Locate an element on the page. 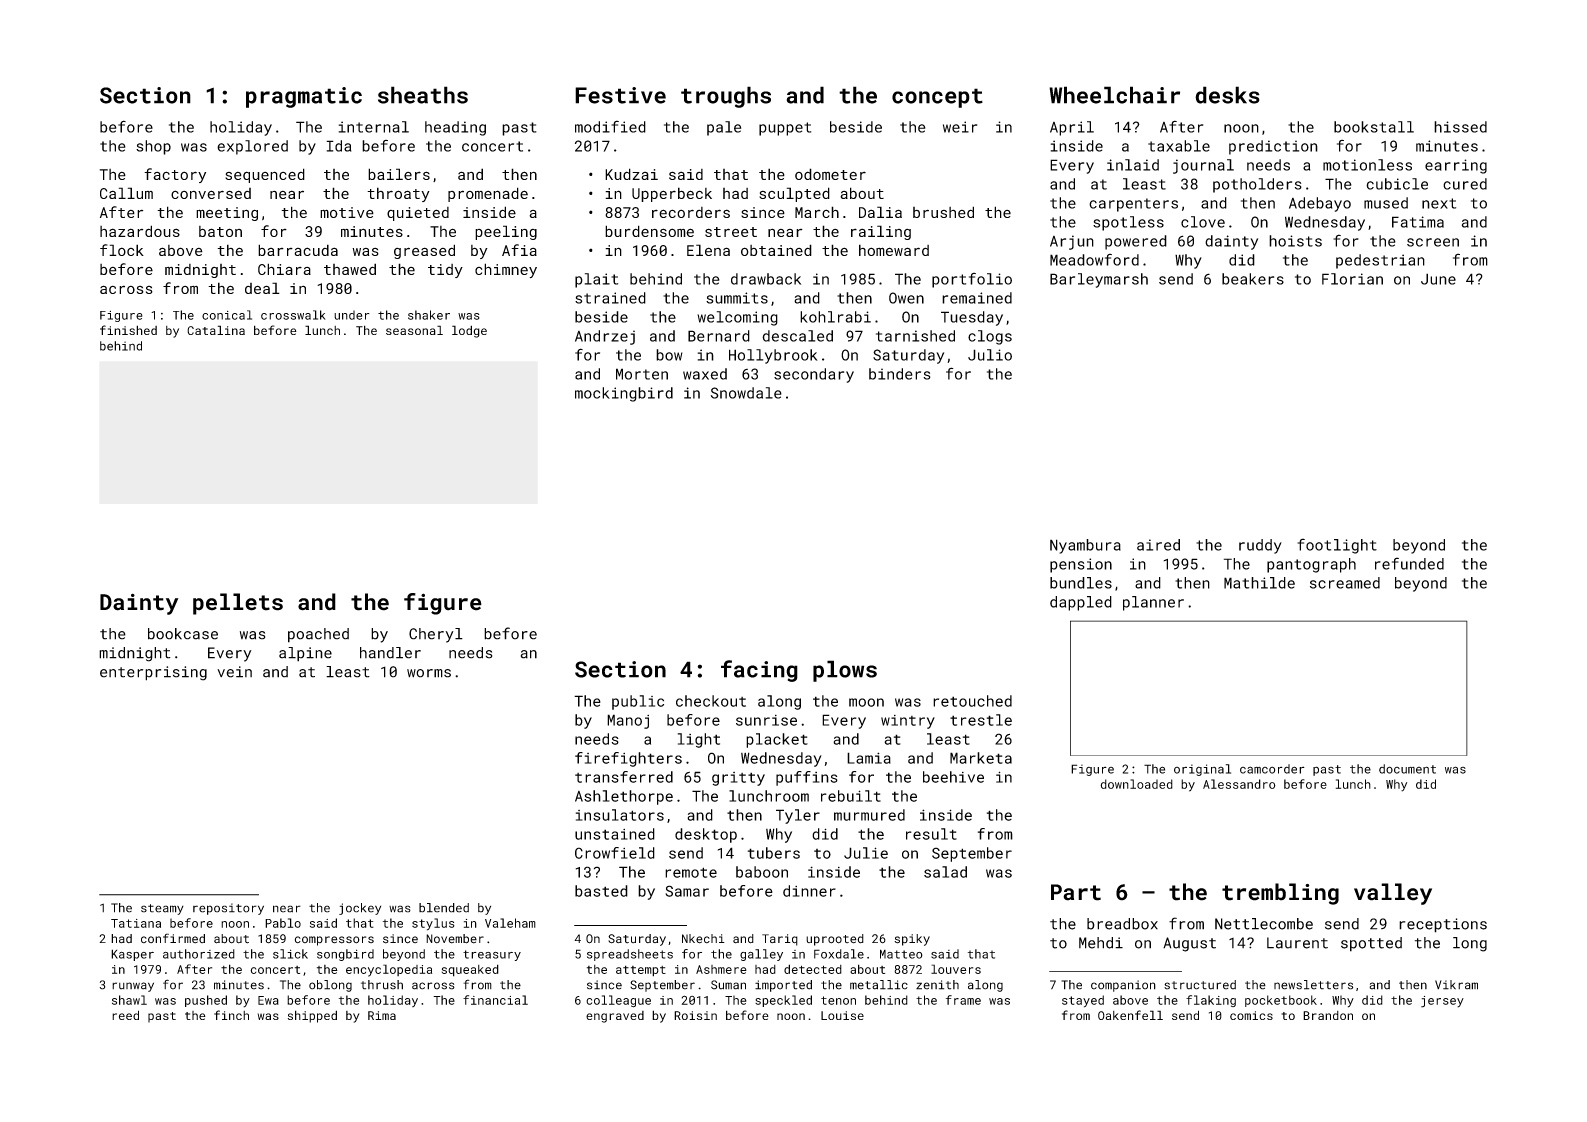 This page has height=1122, width=1587. Nyambura is located at coordinates (1085, 546).
